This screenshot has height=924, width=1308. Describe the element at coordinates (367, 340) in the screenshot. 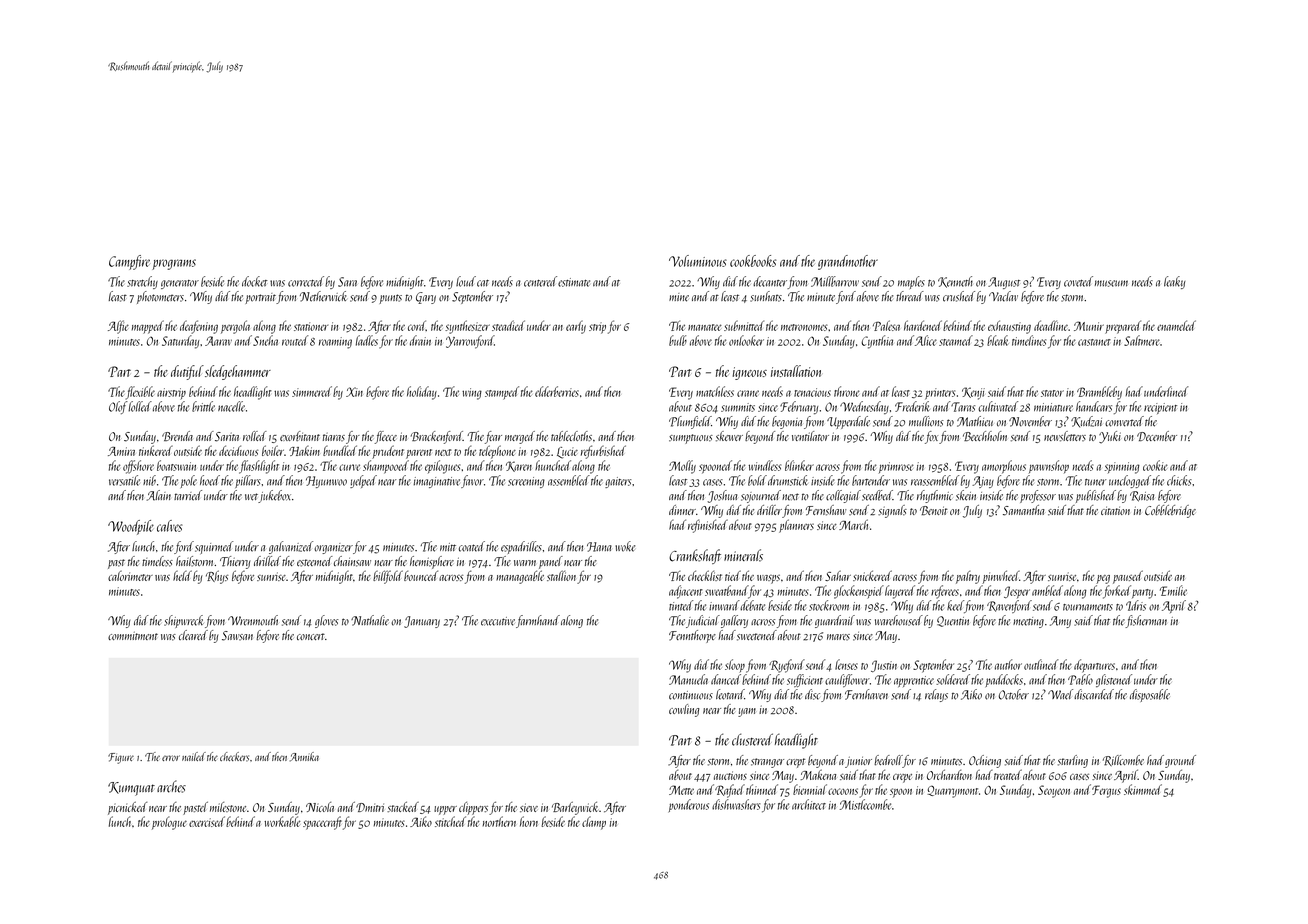

I see `ladles` at that location.
